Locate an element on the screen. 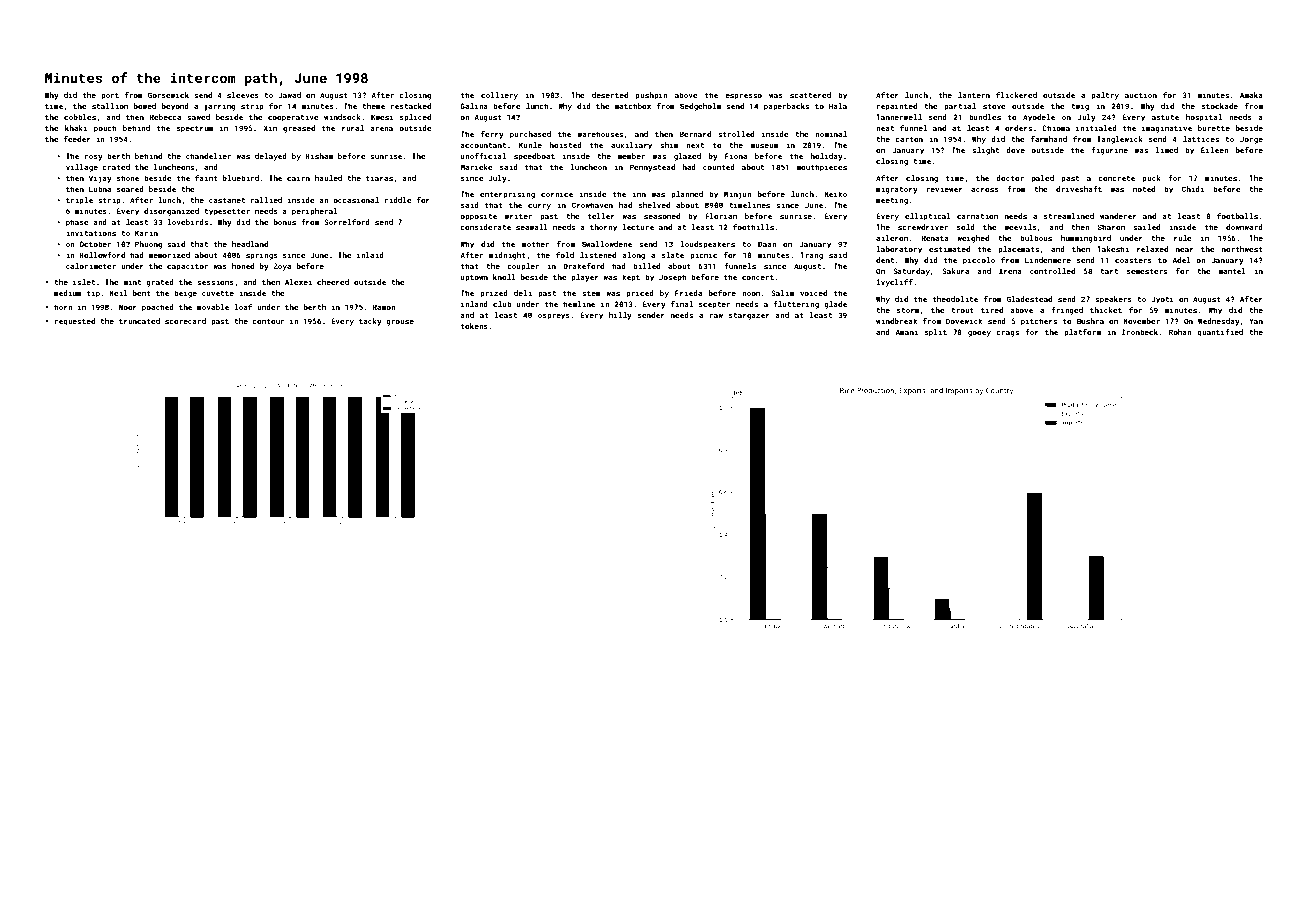 The height and width of the screenshot is (924, 1308). deserted is located at coordinates (610, 95).
